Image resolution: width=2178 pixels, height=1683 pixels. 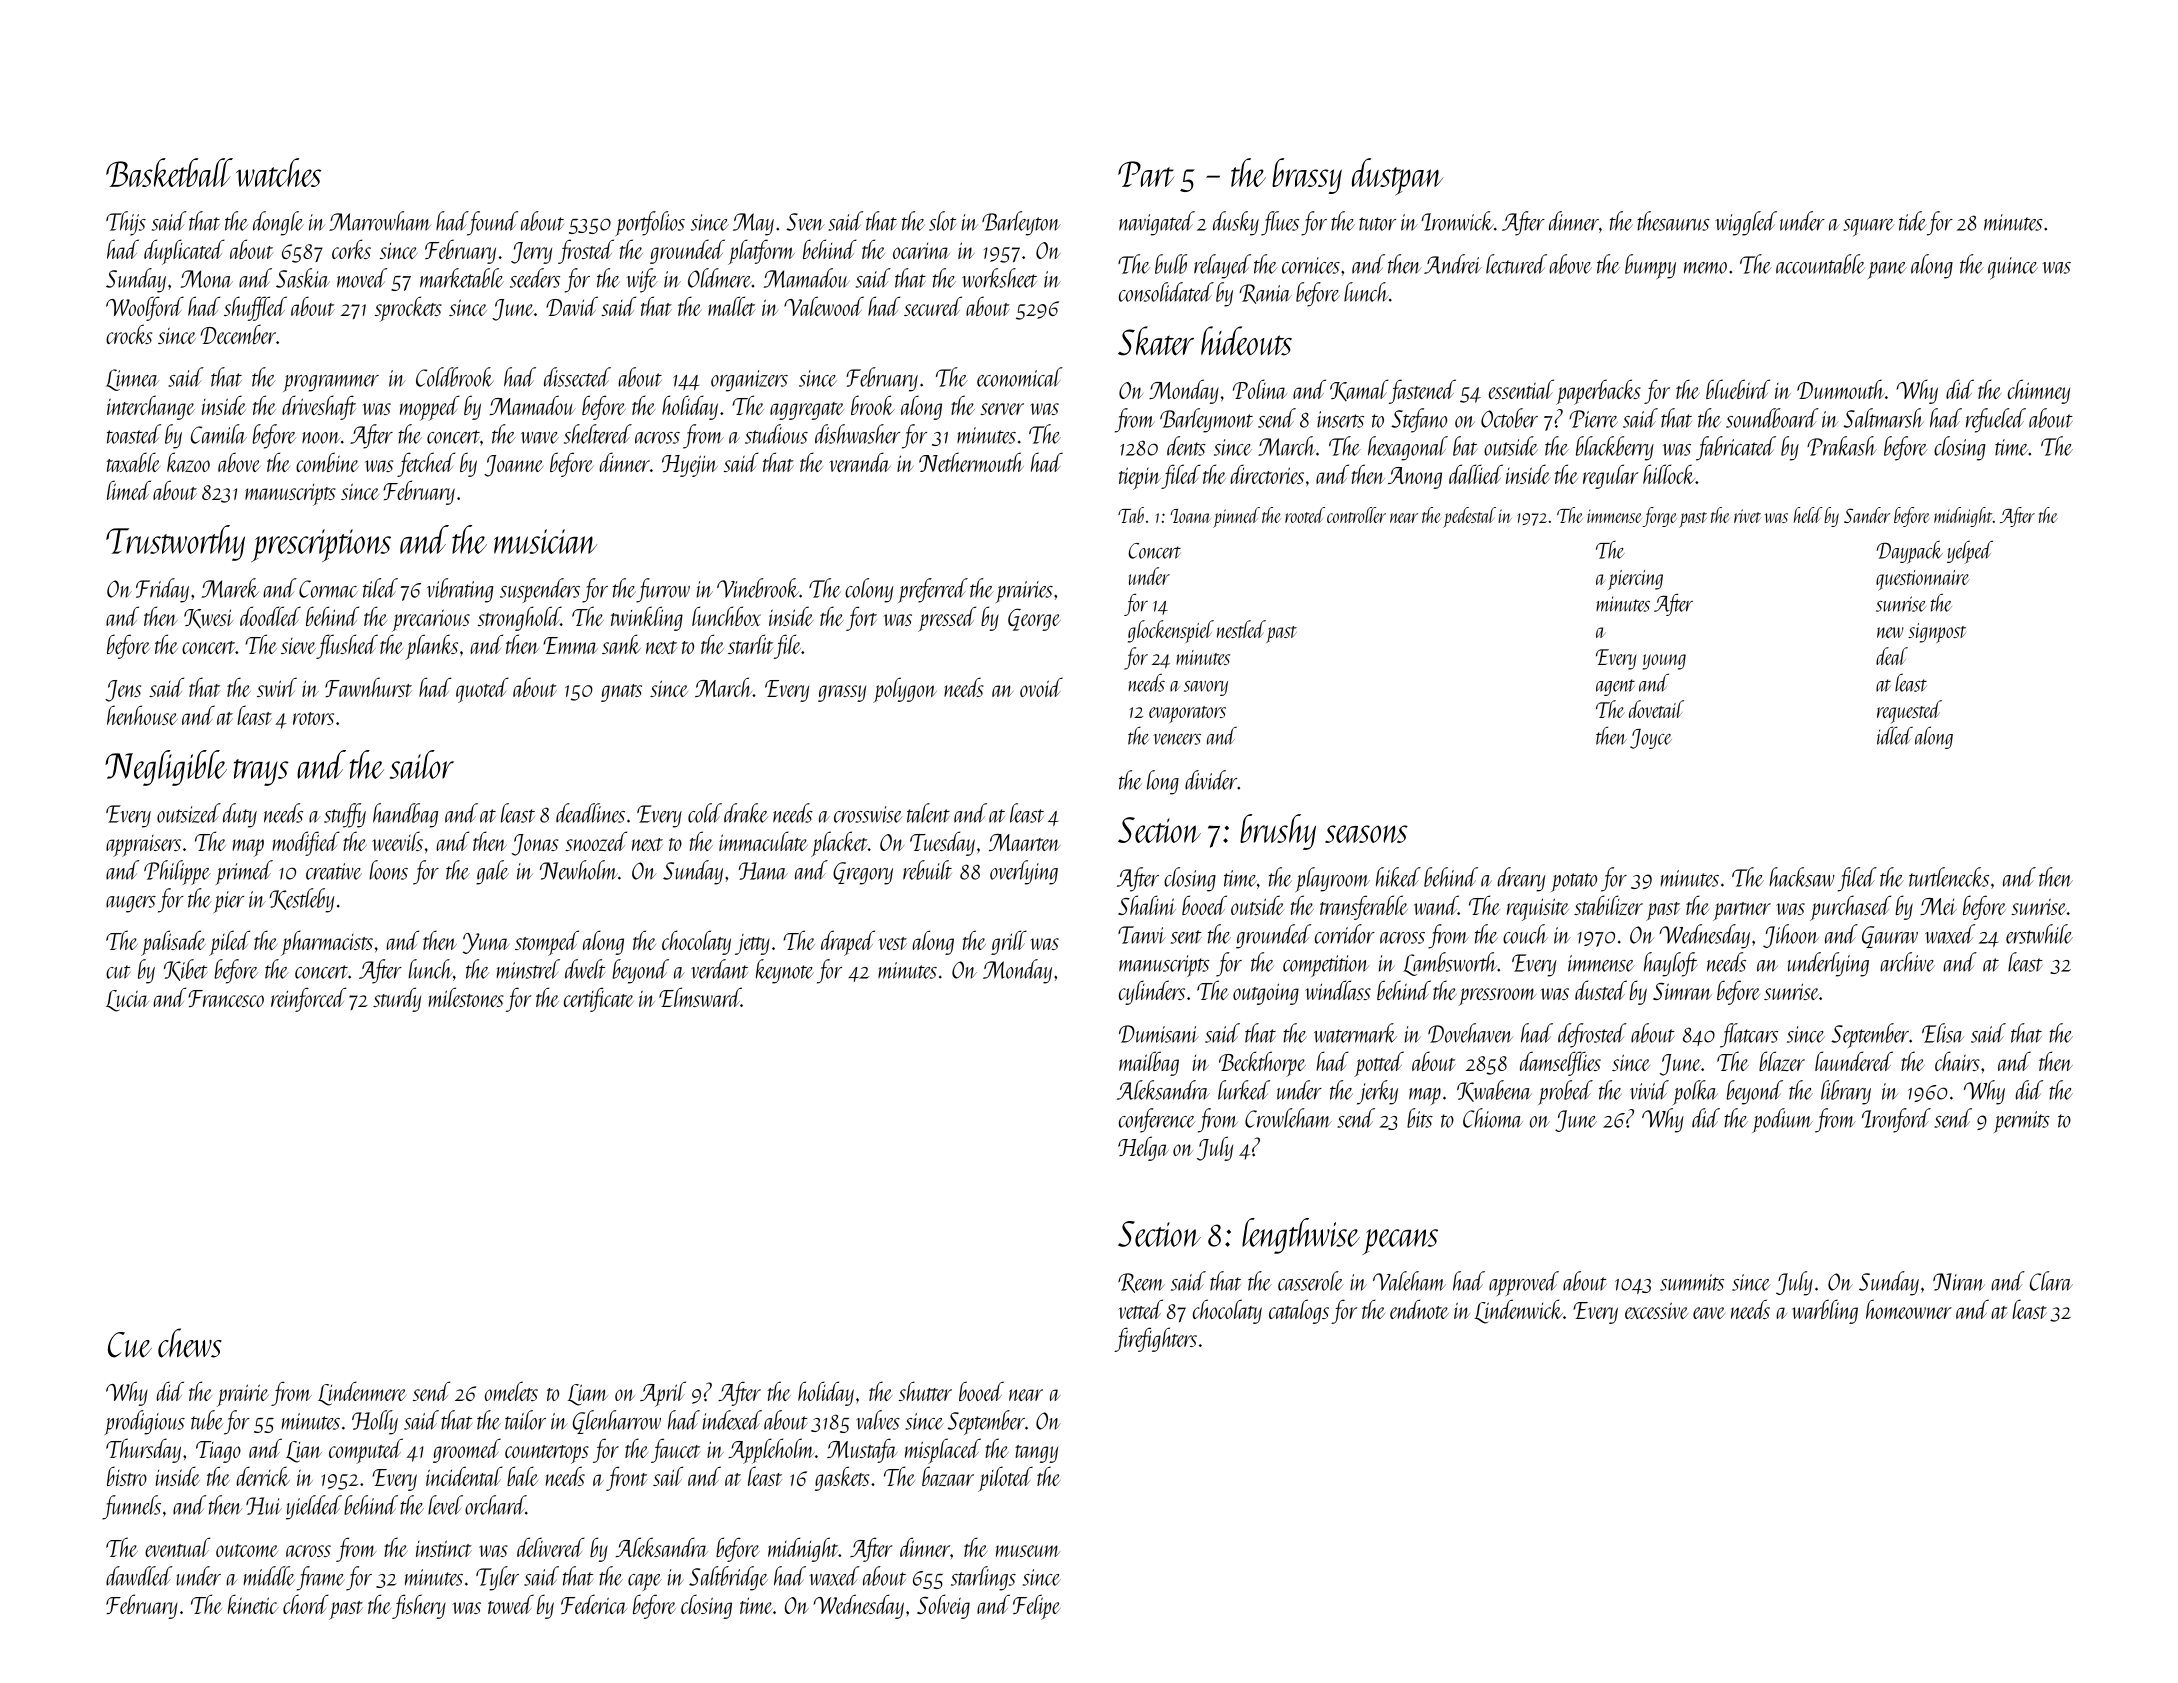 What do you see at coordinates (807, 411) in the image?
I see `aggregate` at bounding box center [807, 411].
